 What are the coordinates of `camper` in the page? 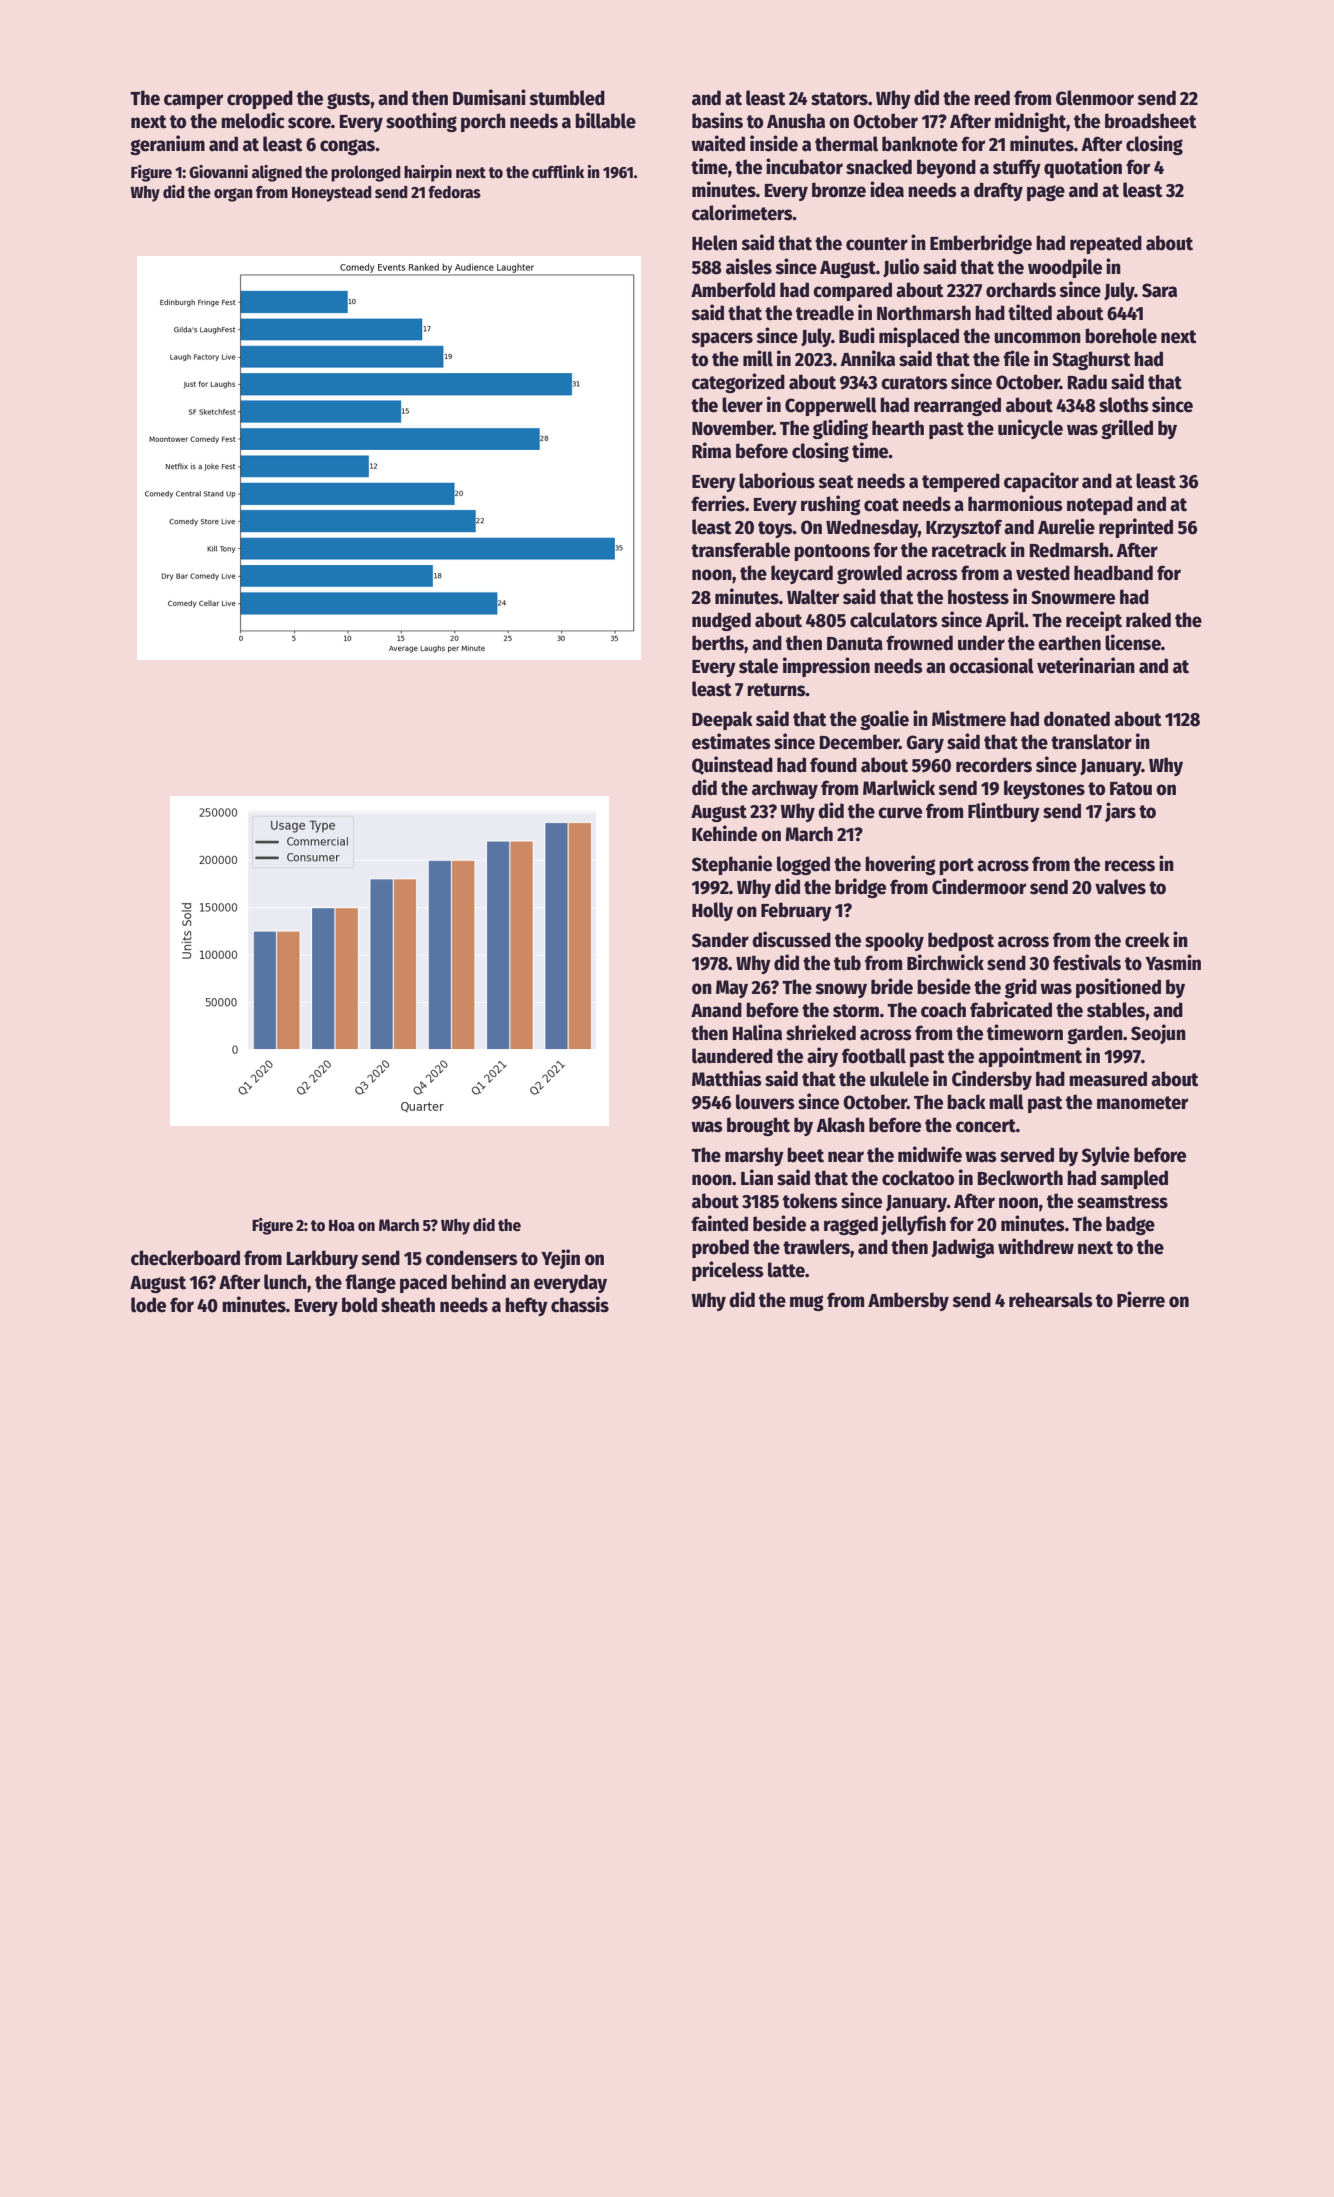 It's located at (193, 101).
